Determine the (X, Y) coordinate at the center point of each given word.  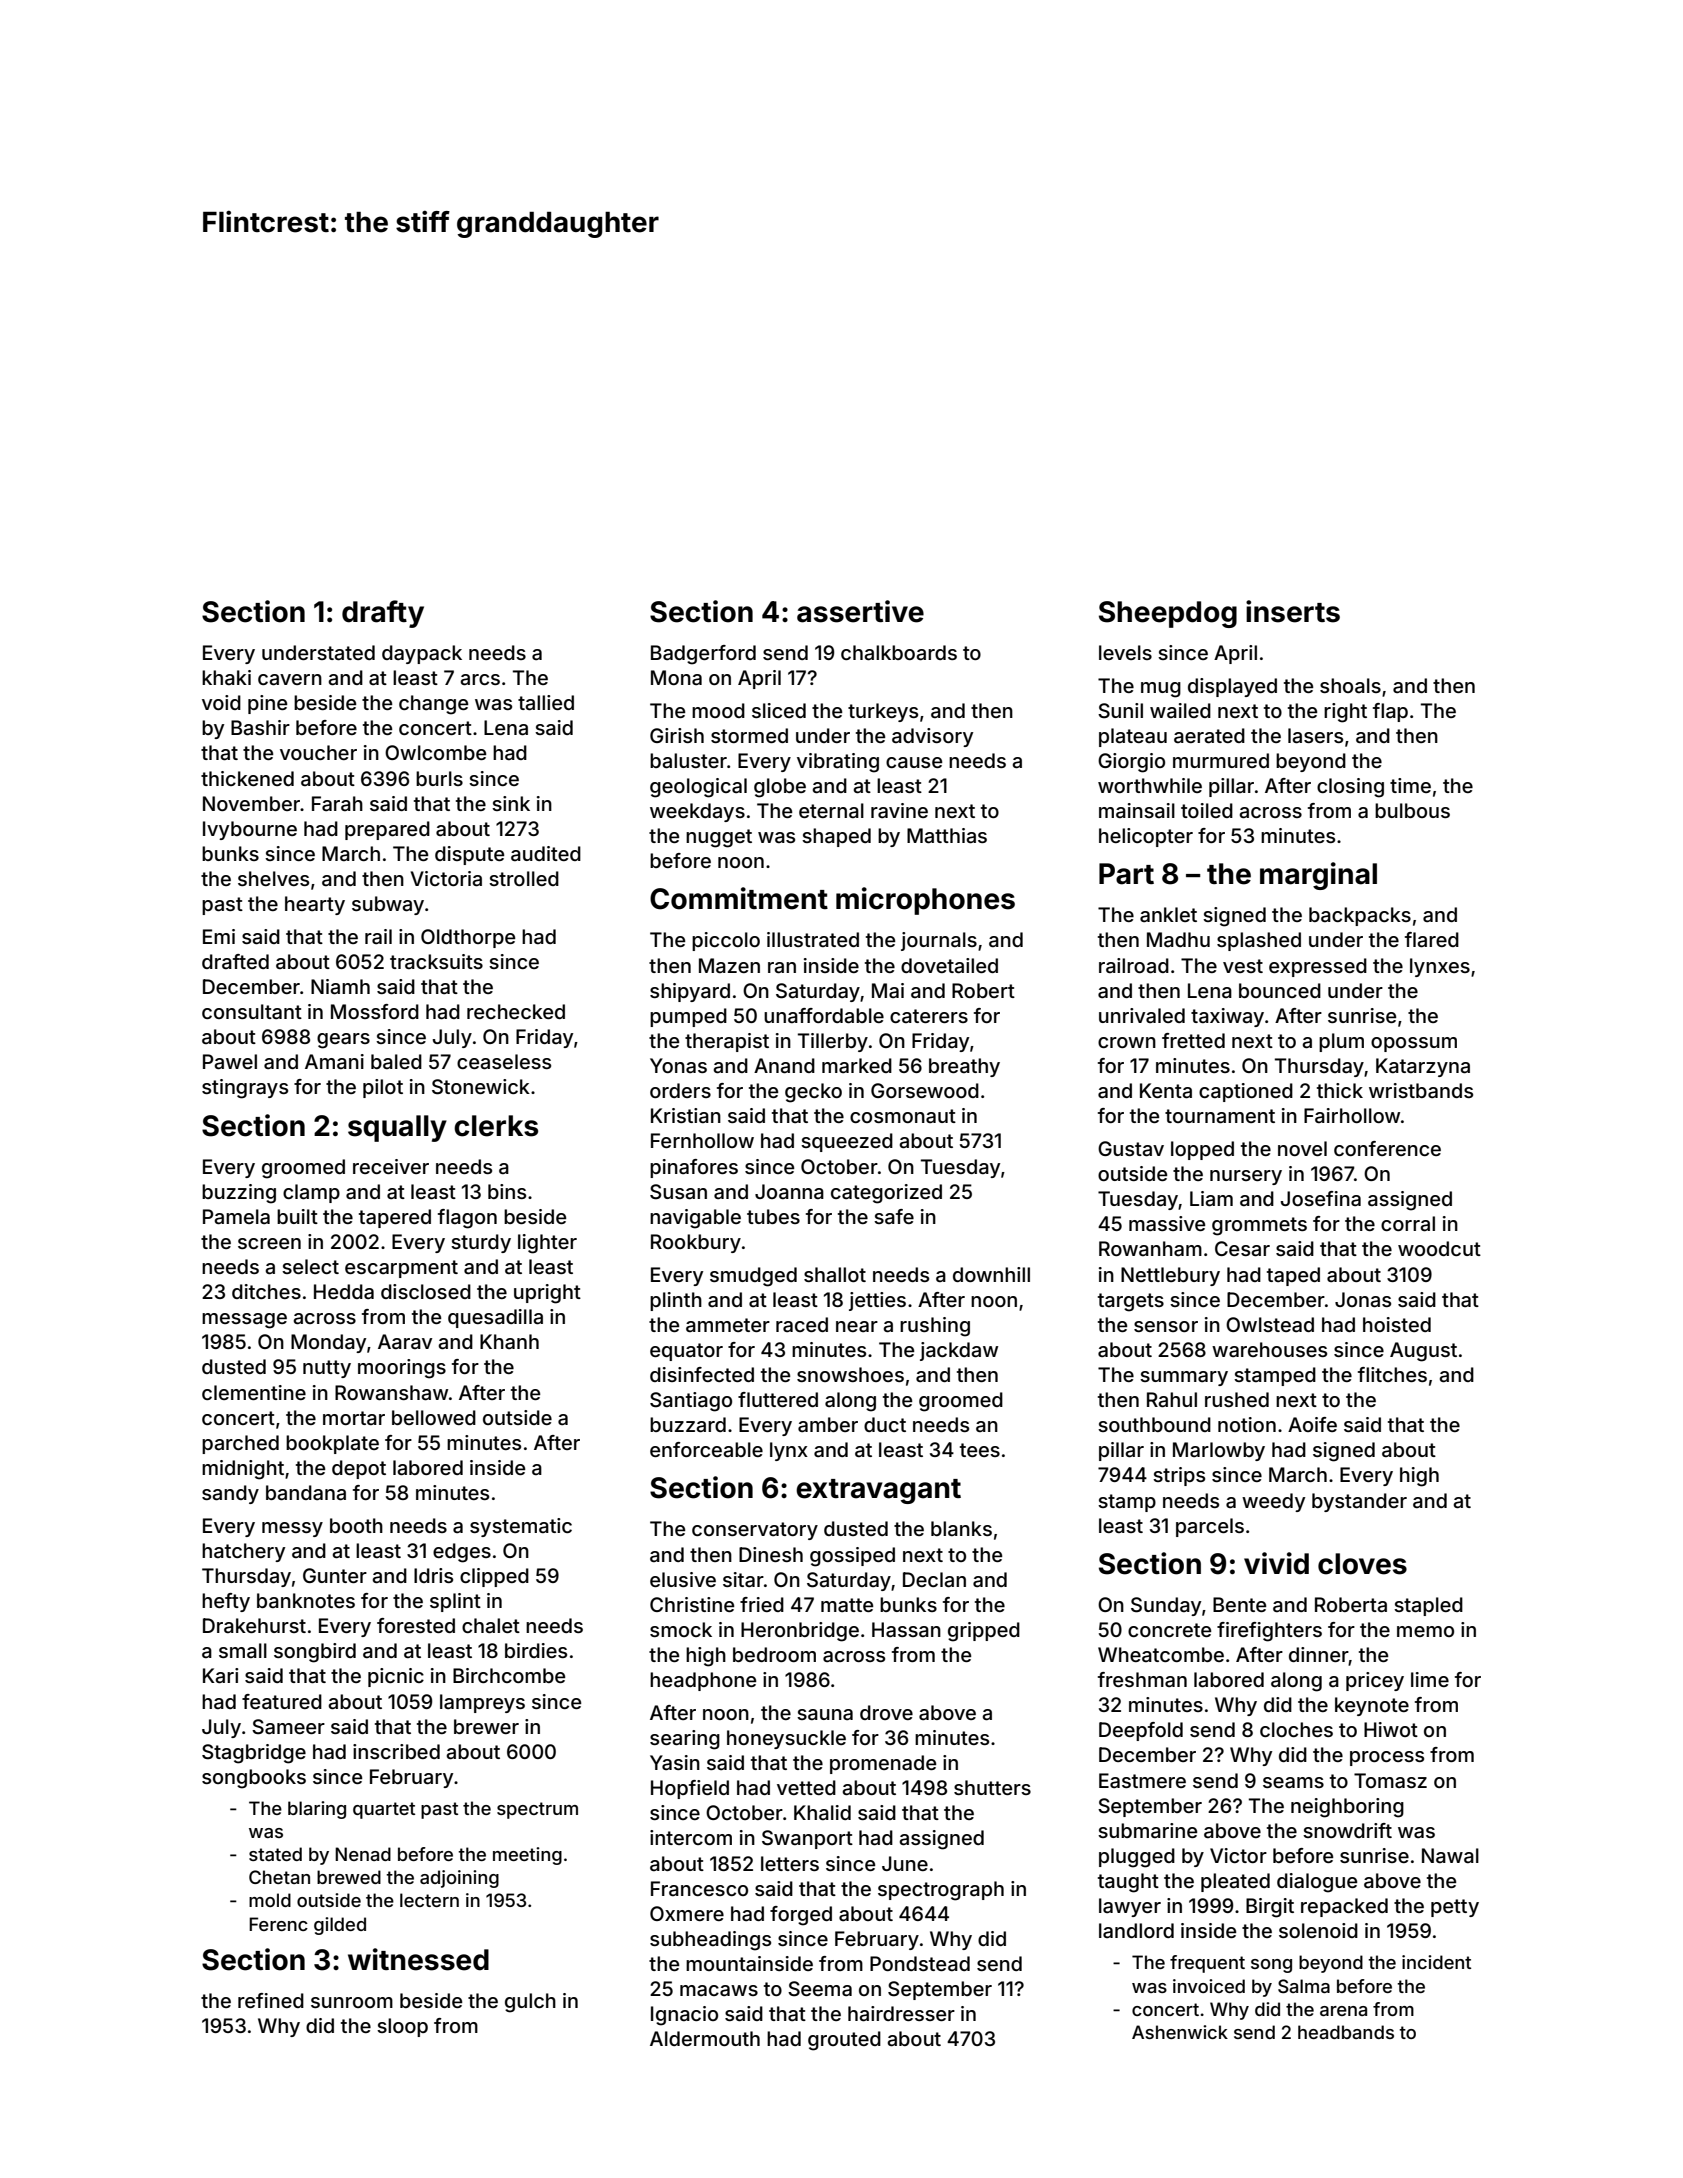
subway (388, 905)
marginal (1318, 876)
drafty (383, 614)
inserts (1293, 611)
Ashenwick (1180, 2032)
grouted (844, 2041)
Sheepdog (1168, 614)
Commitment (739, 898)
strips (1179, 1476)
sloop (402, 2027)
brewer (486, 1726)
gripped (984, 1632)
